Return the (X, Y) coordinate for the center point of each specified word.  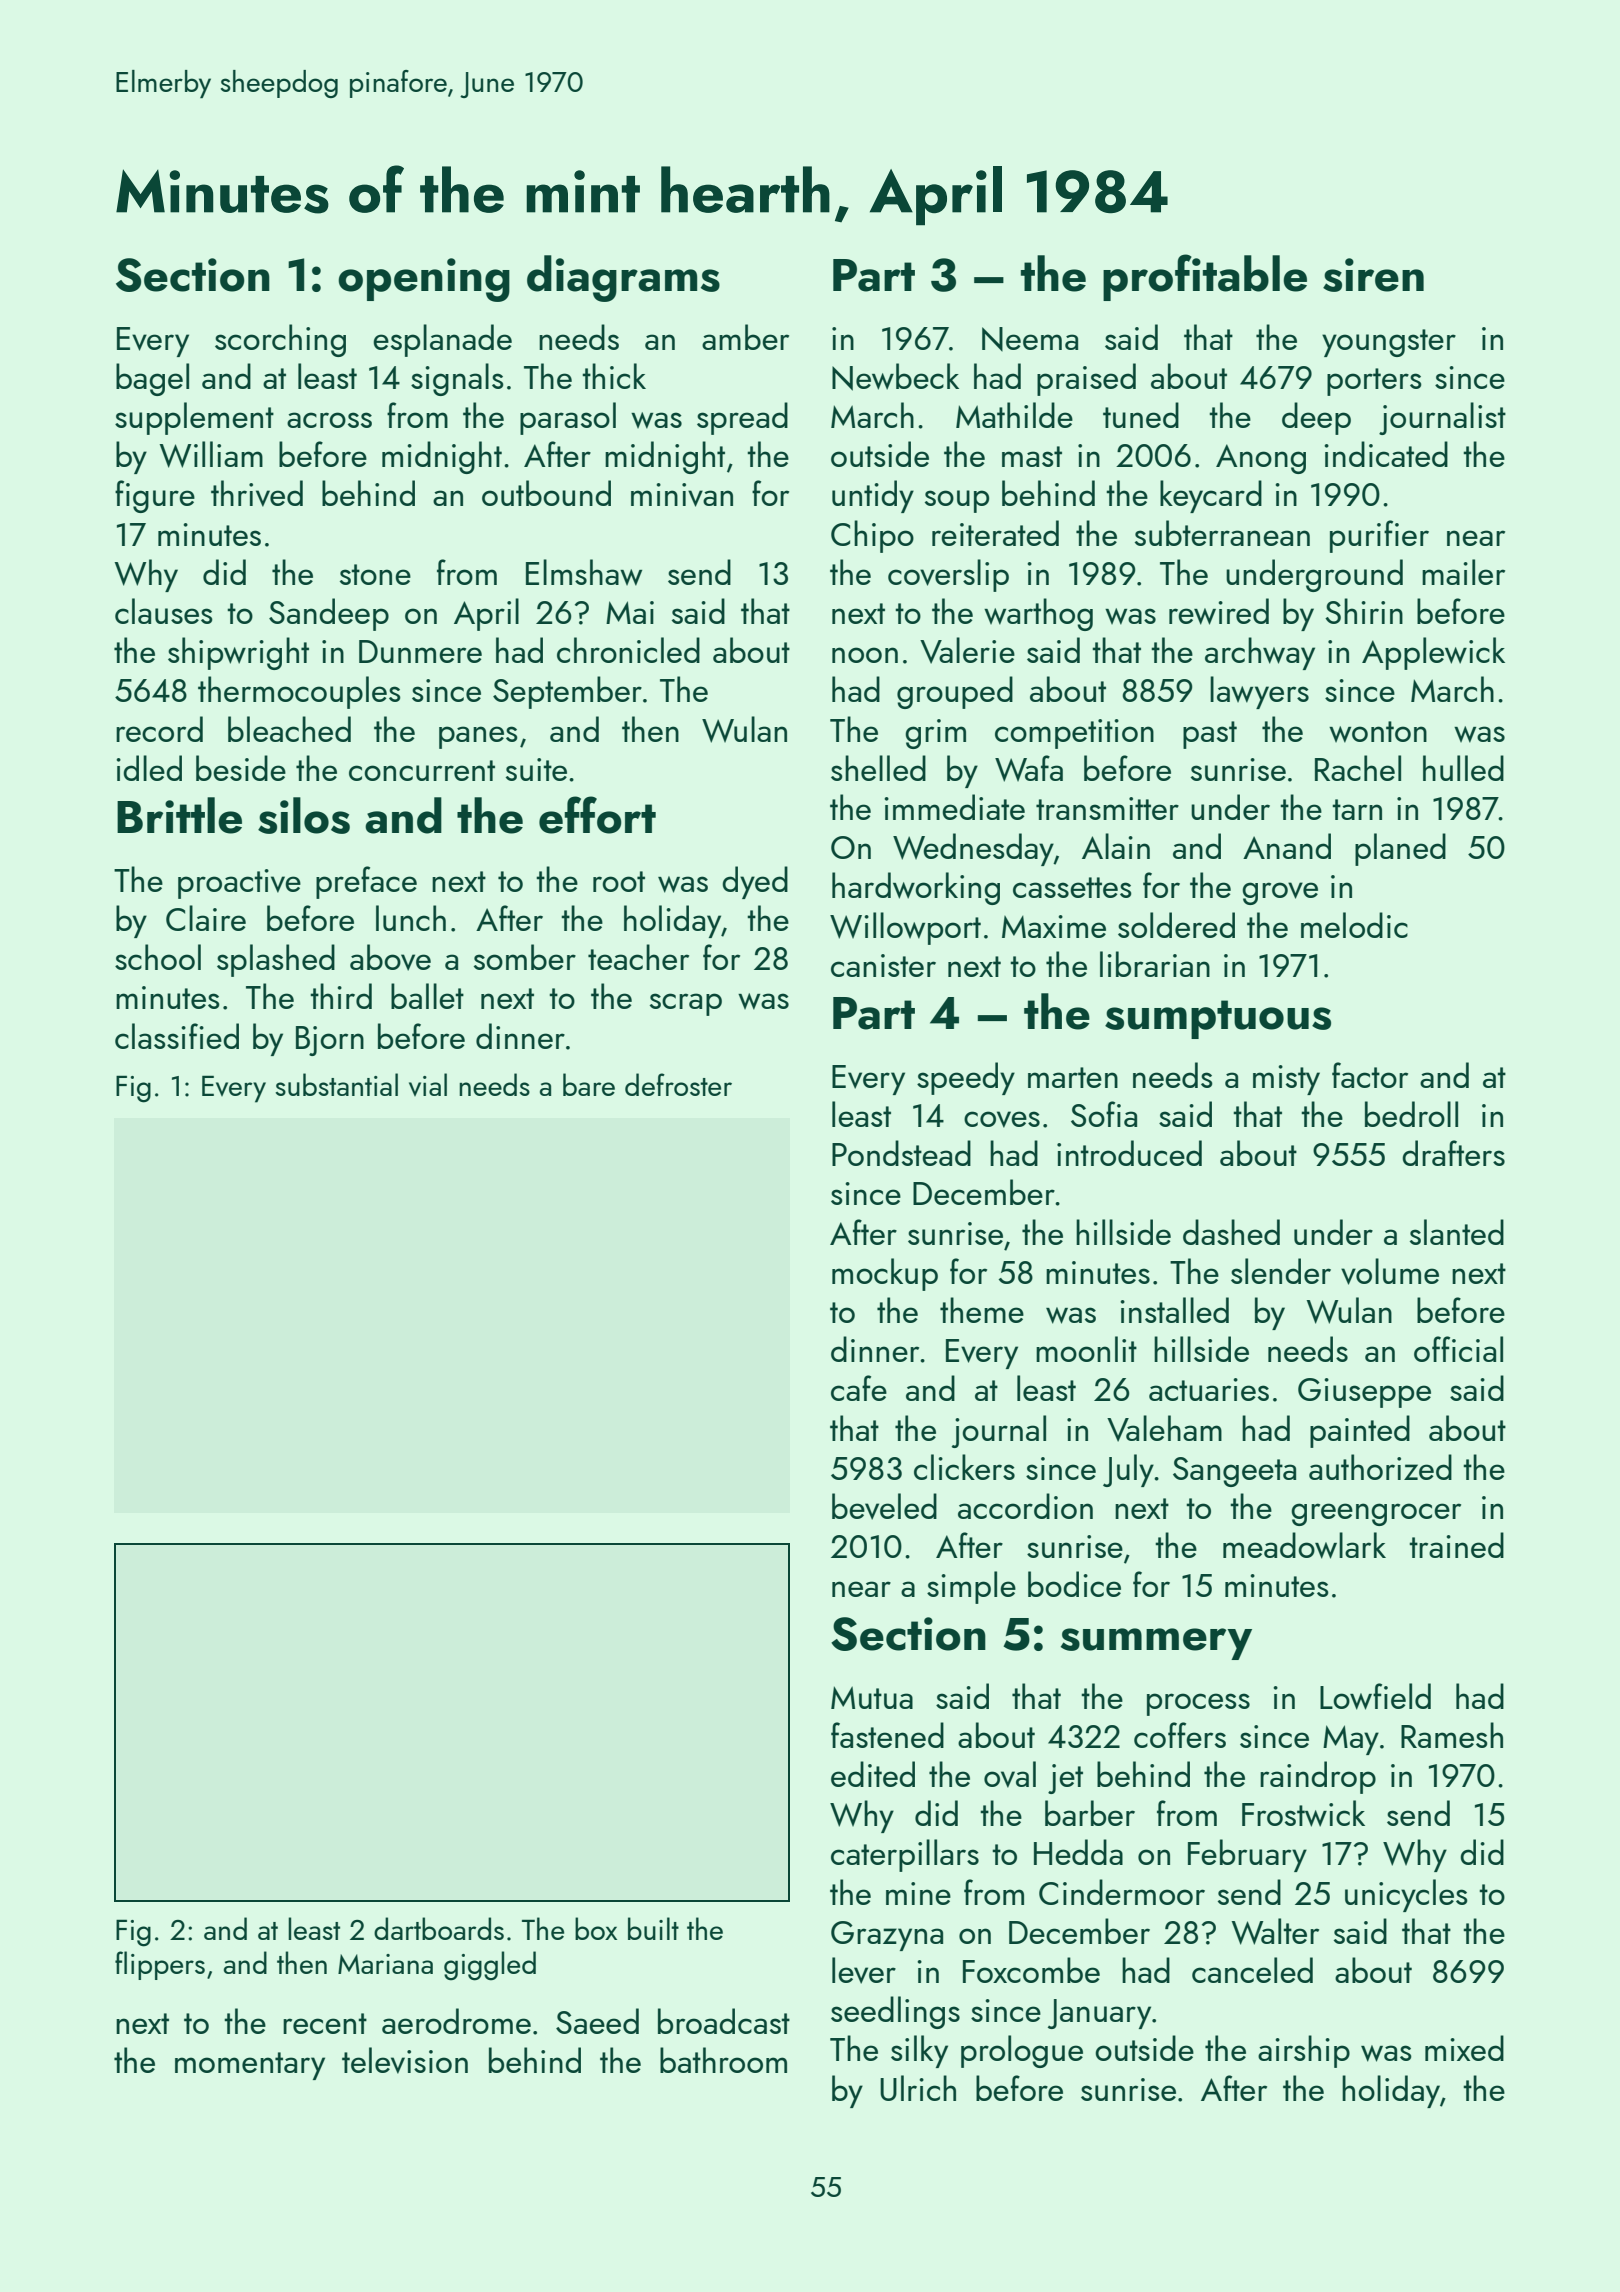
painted (1360, 1431)
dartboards (439, 1928)
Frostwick (1303, 1813)
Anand (1287, 846)
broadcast (724, 2021)
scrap (686, 1004)
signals (457, 379)
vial (428, 1084)
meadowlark (1304, 1545)
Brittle (179, 815)
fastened (887, 1735)
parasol (568, 418)
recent (325, 2023)
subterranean (1222, 533)
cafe (859, 1388)
